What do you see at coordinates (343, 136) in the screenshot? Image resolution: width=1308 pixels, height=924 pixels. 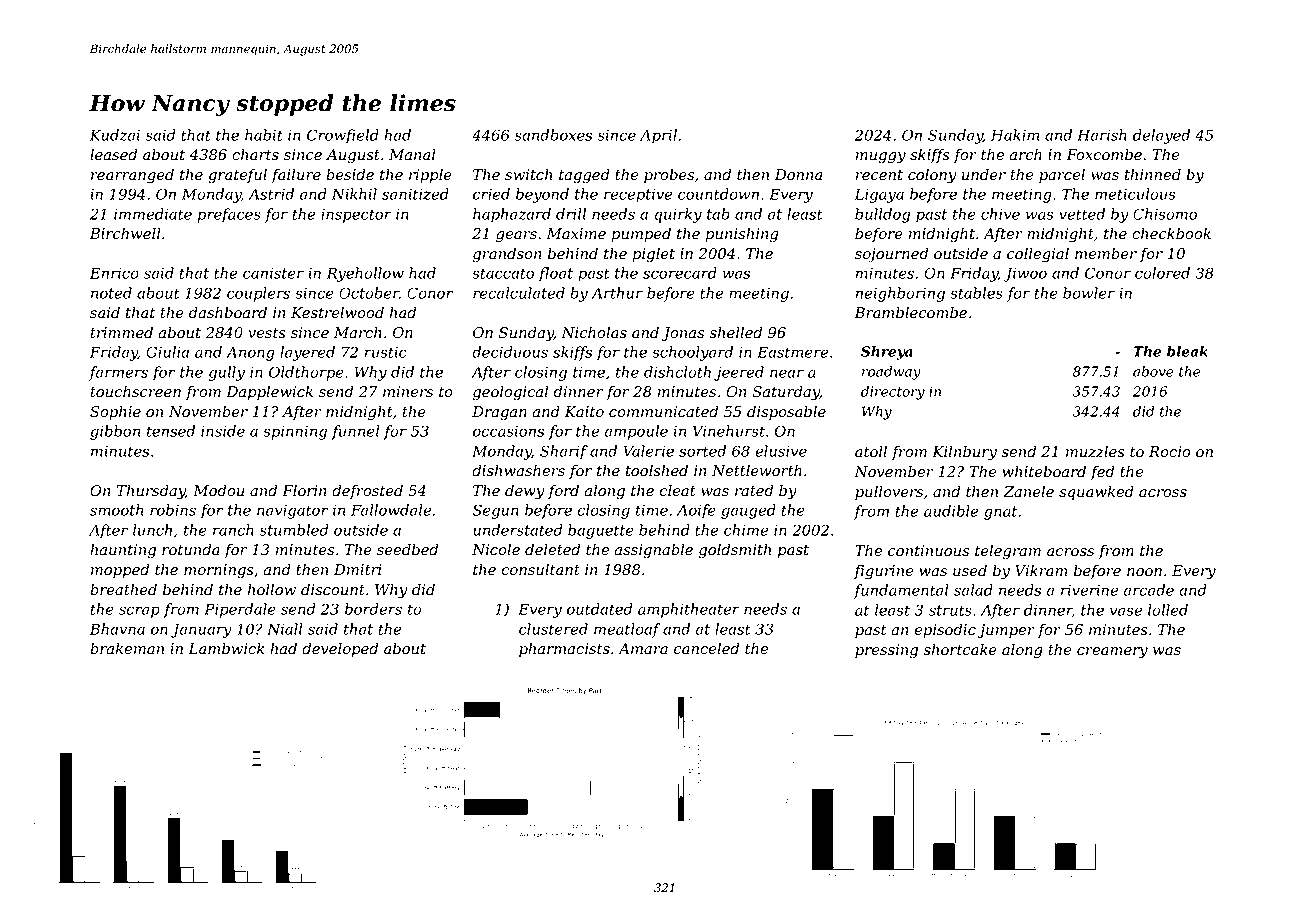 I see `Crowfield` at bounding box center [343, 136].
